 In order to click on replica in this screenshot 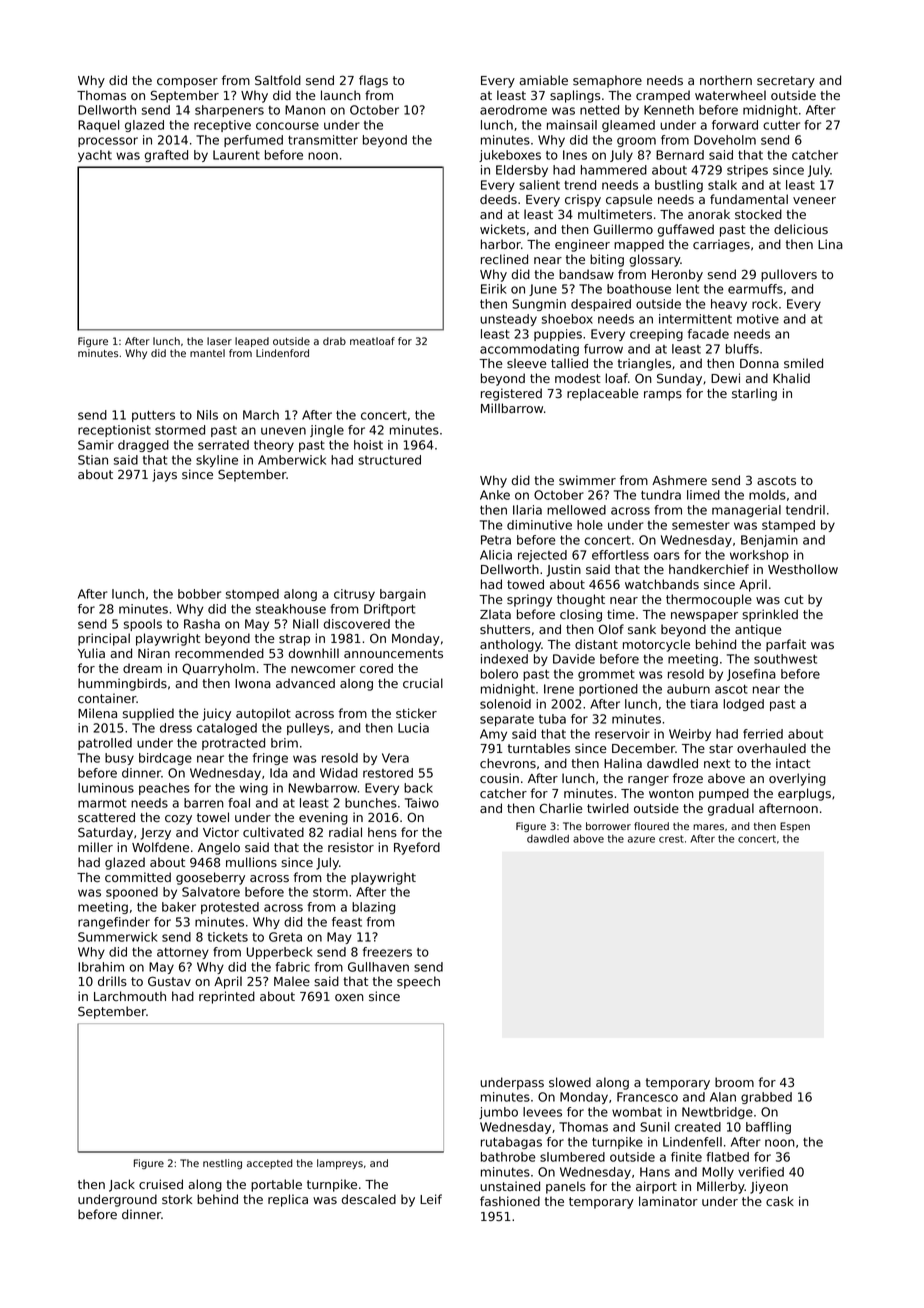, I will do `click(288, 1200)`.
